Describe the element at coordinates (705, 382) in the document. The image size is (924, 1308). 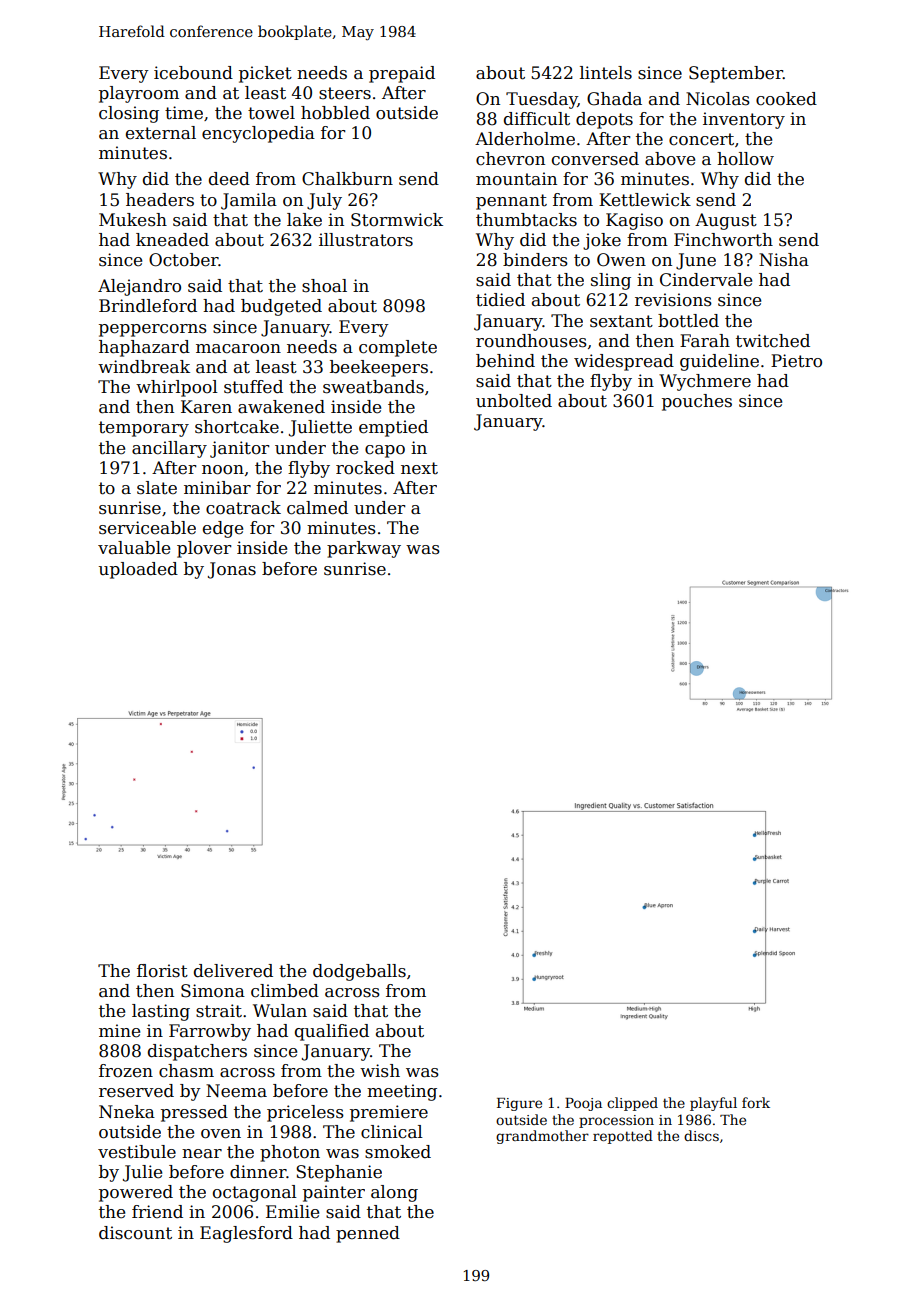
I see `Wychmere` at that location.
